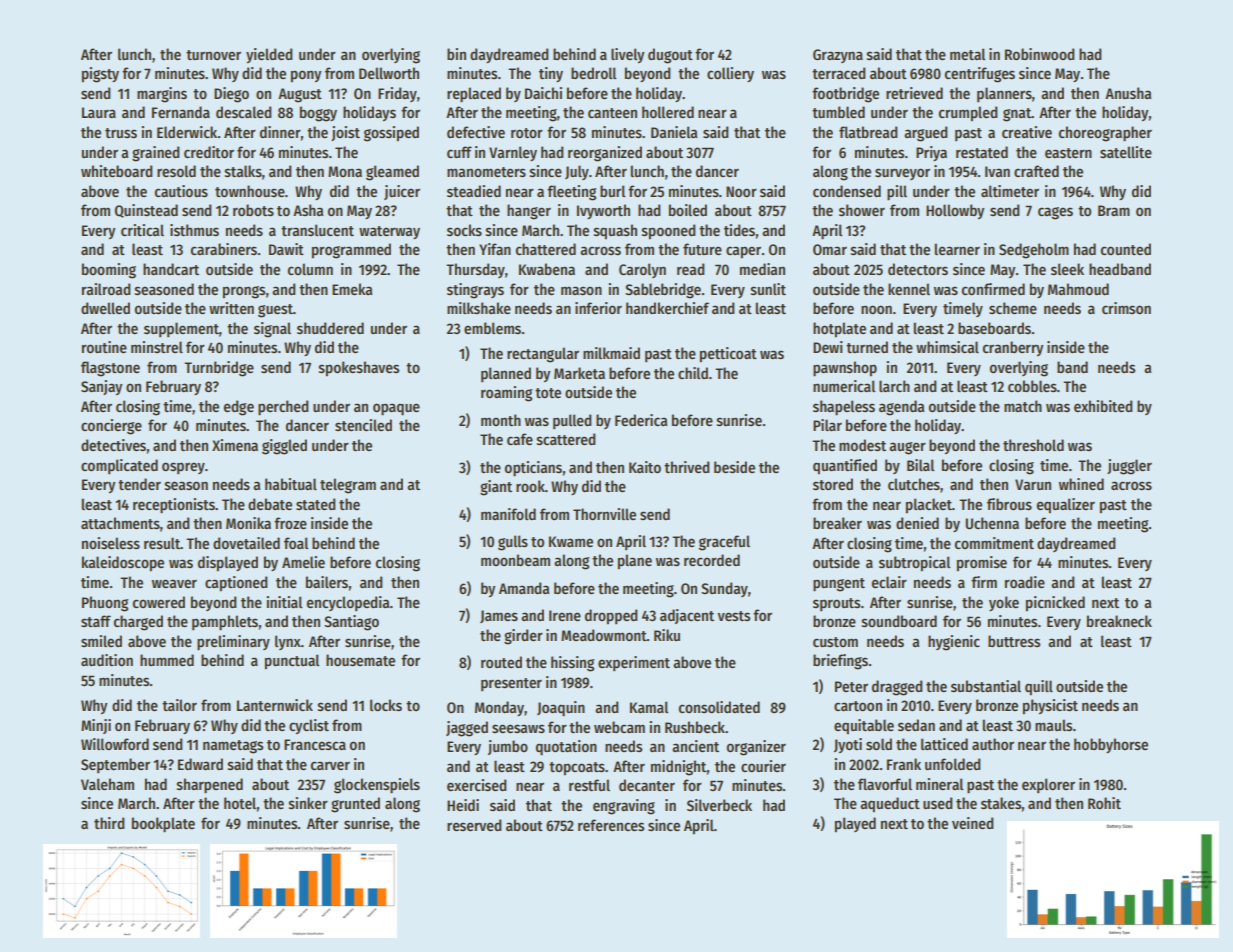 This image has height=952, width=1233. What do you see at coordinates (235, 445) in the image?
I see `Ximena` at bounding box center [235, 445].
